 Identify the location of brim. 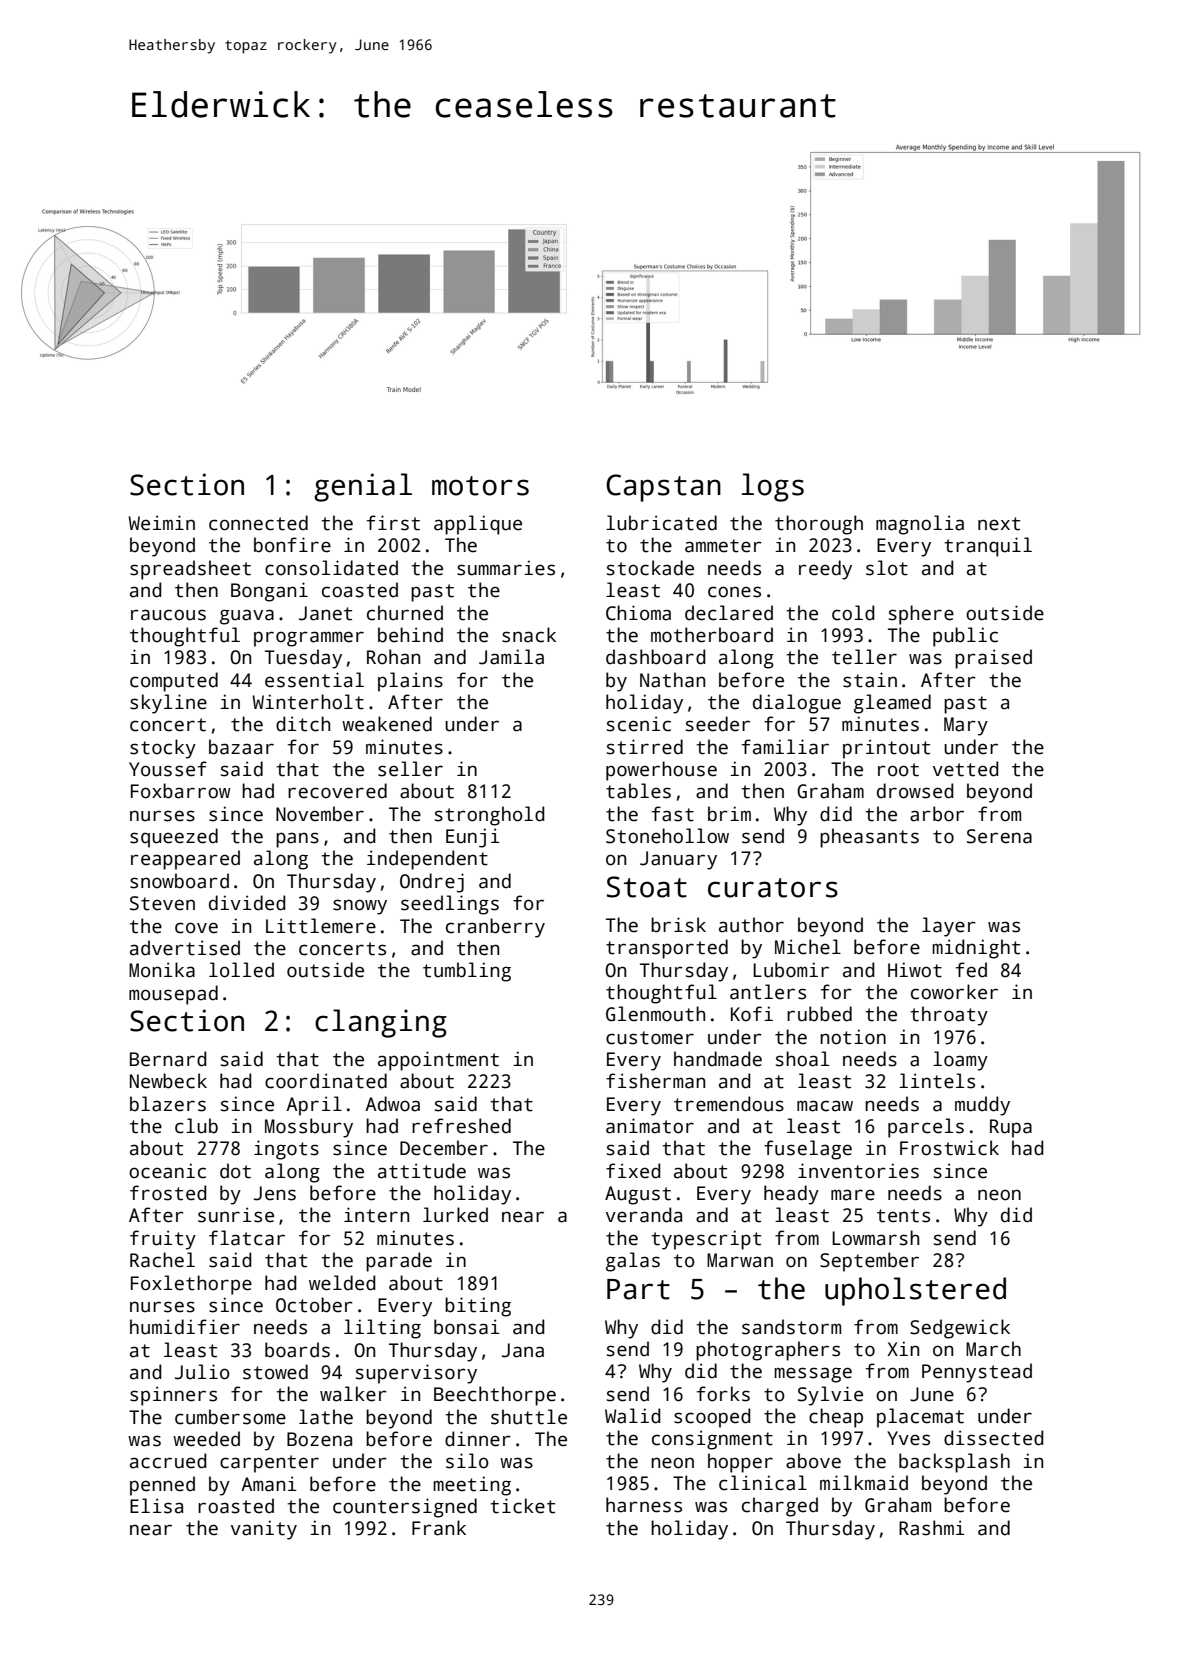
(729, 814).
